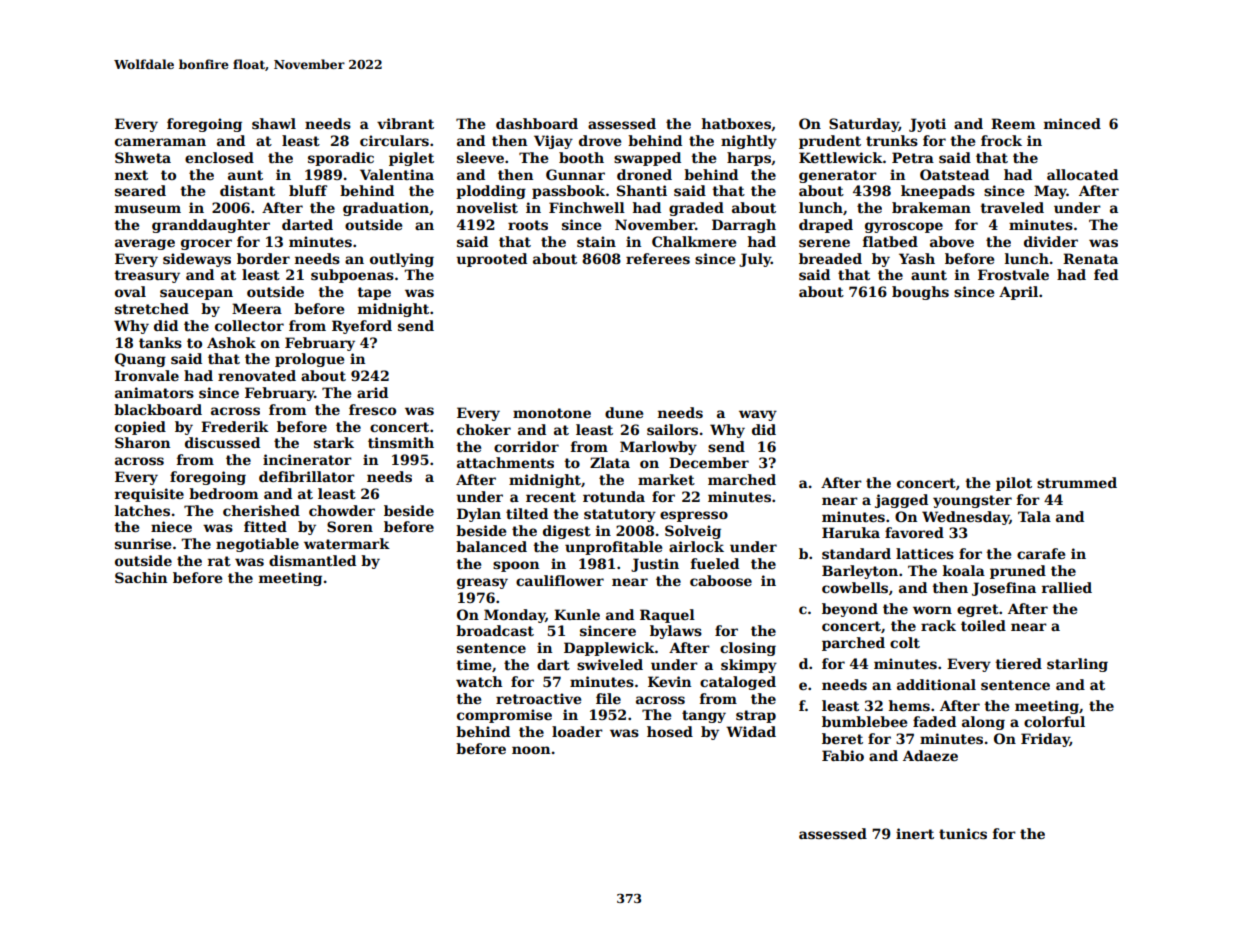 Image resolution: width=1233 pixels, height=952 pixels. I want to click on sideways, so click(197, 260).
